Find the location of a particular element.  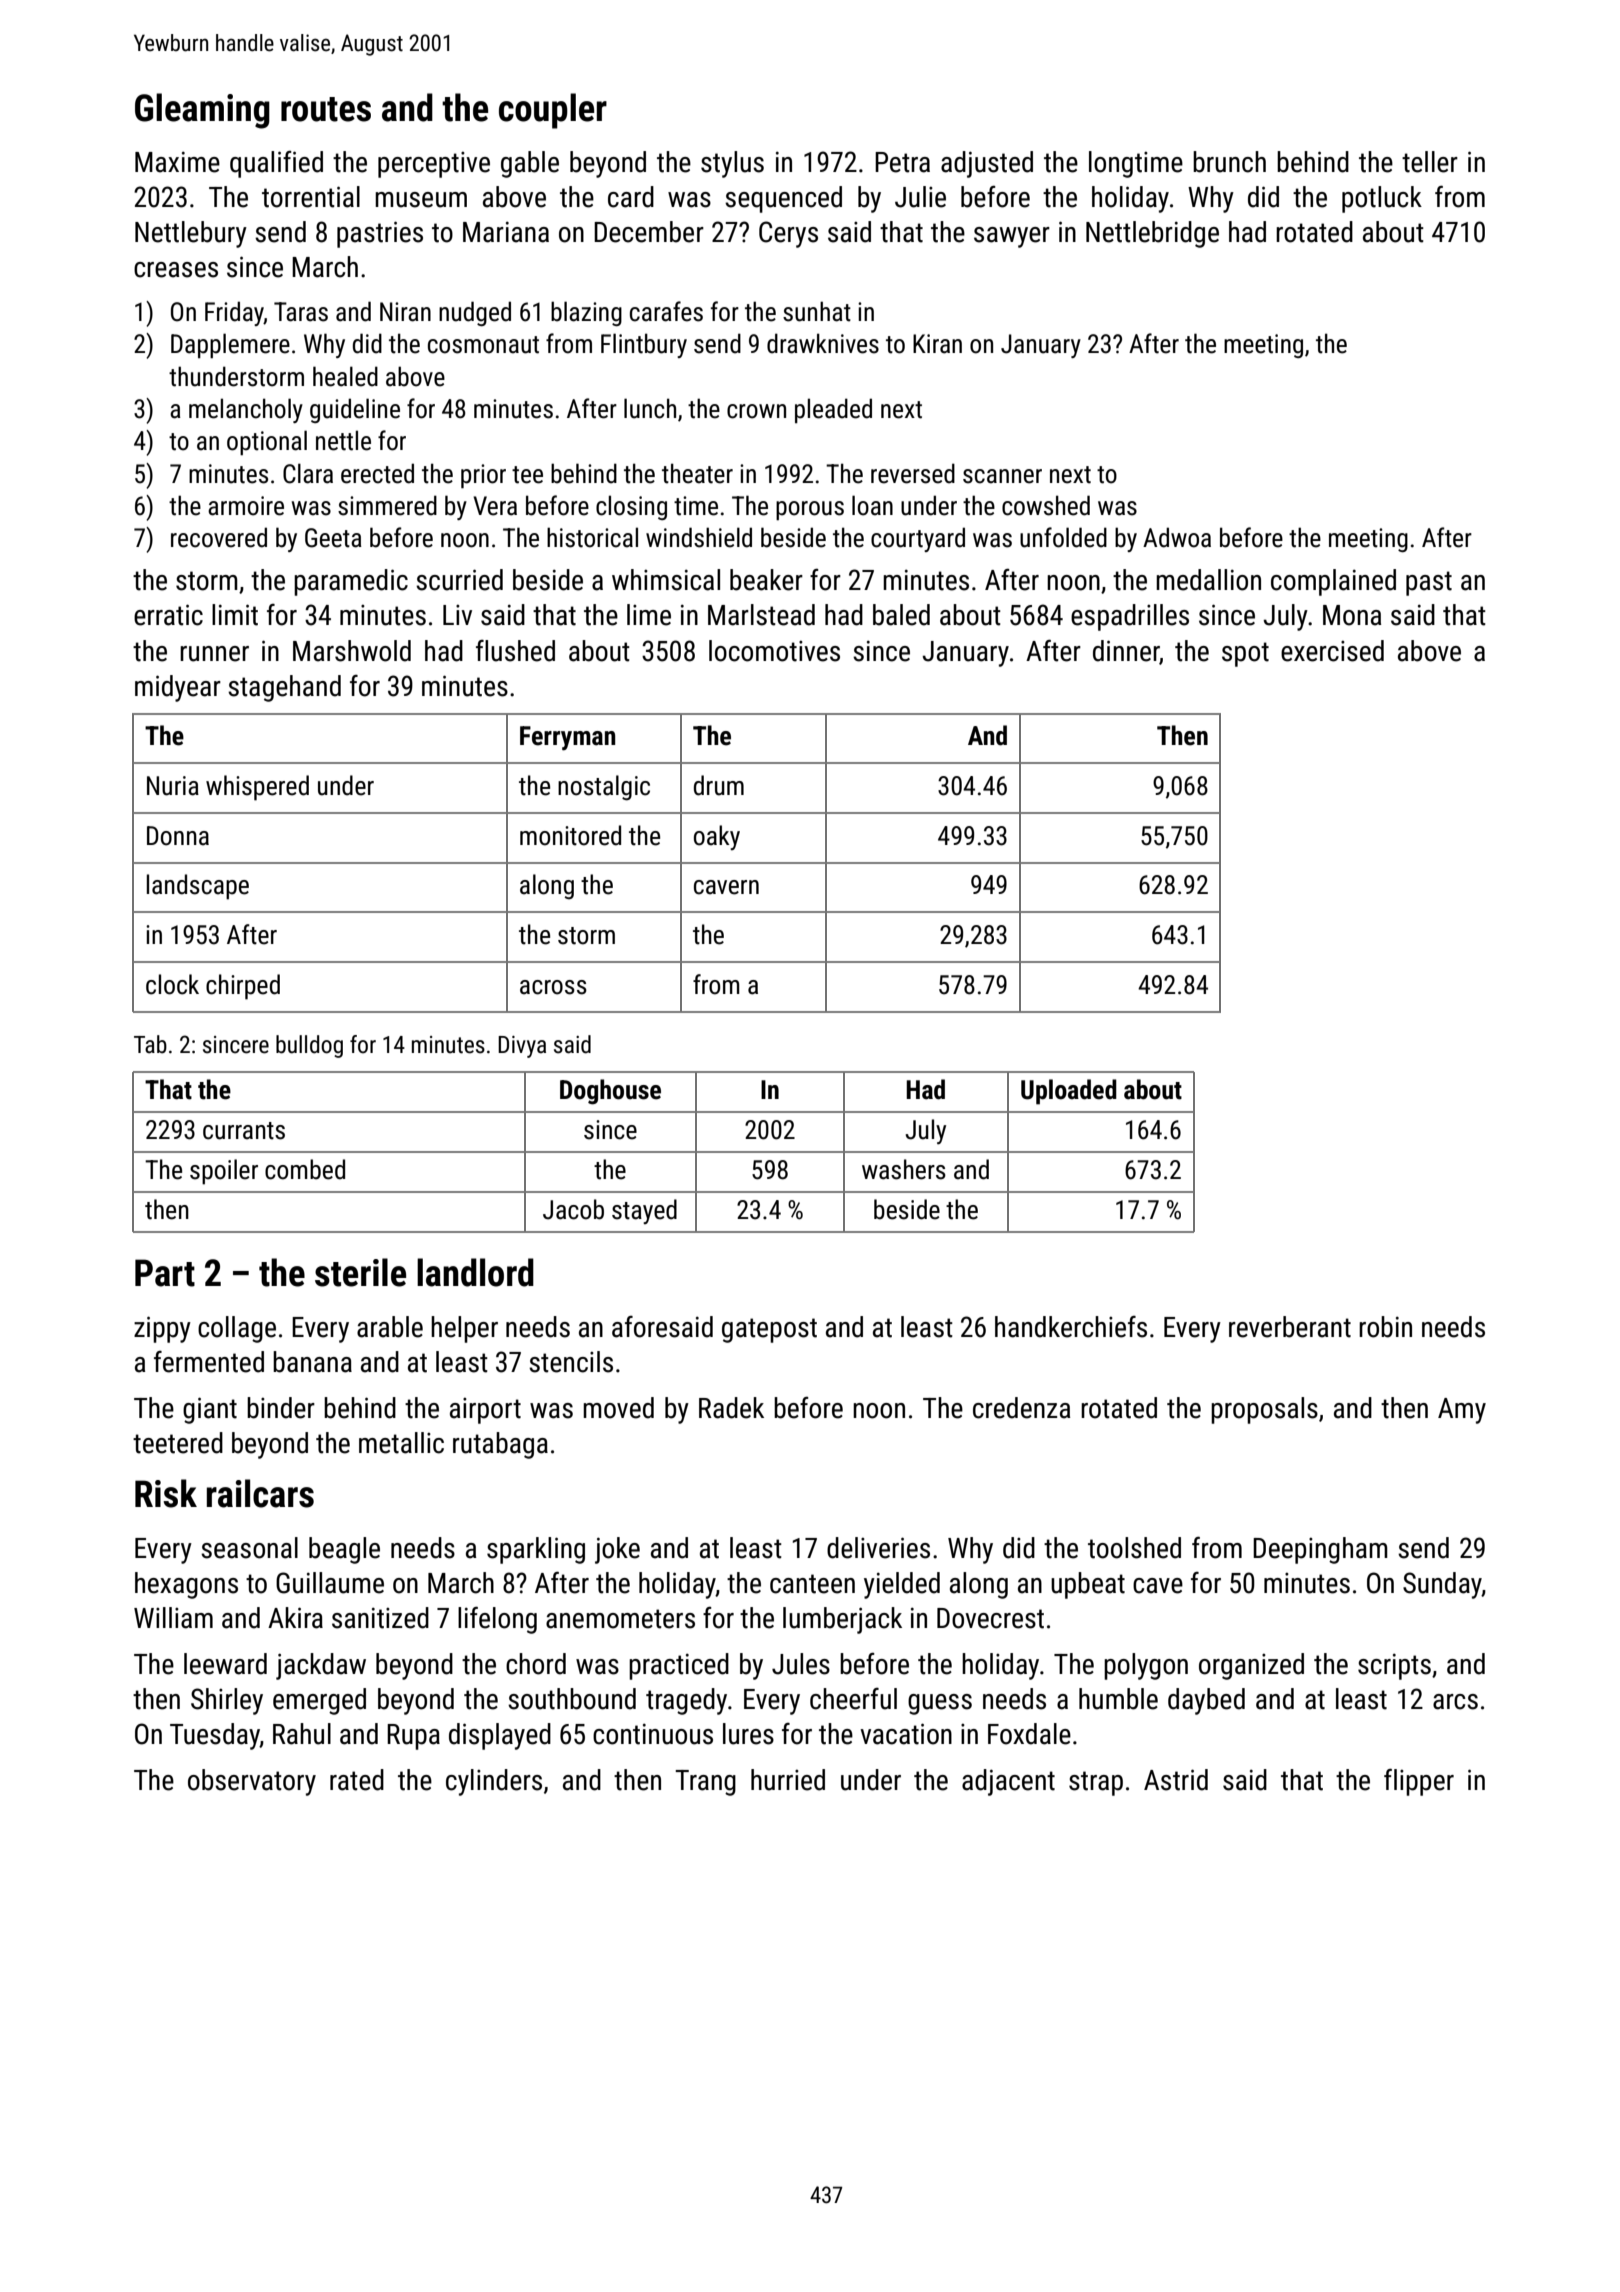

brunch is located at coordinates (1229, 162).
